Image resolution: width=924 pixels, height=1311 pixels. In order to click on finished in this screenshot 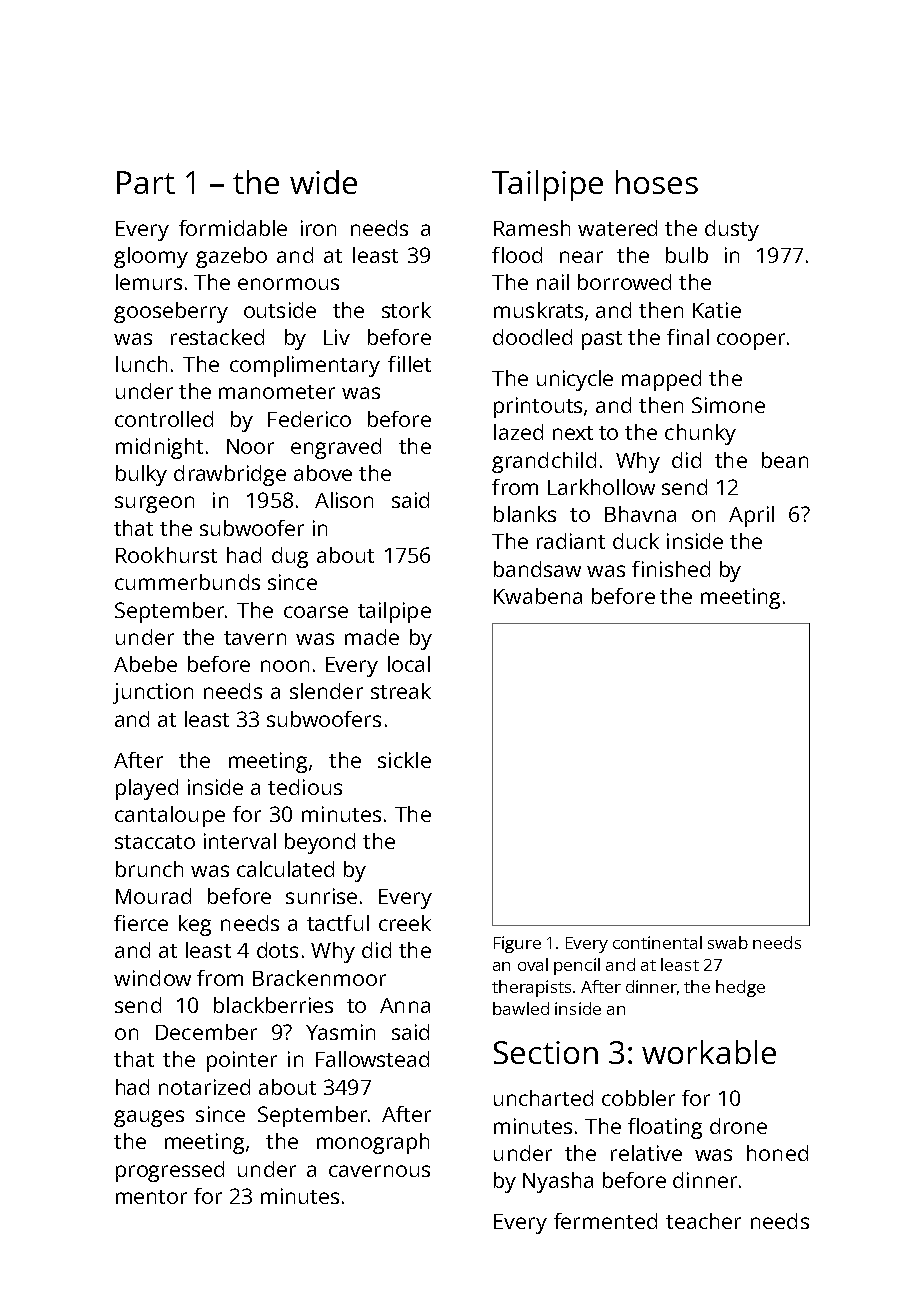, I will do `click(671, 569)`.
